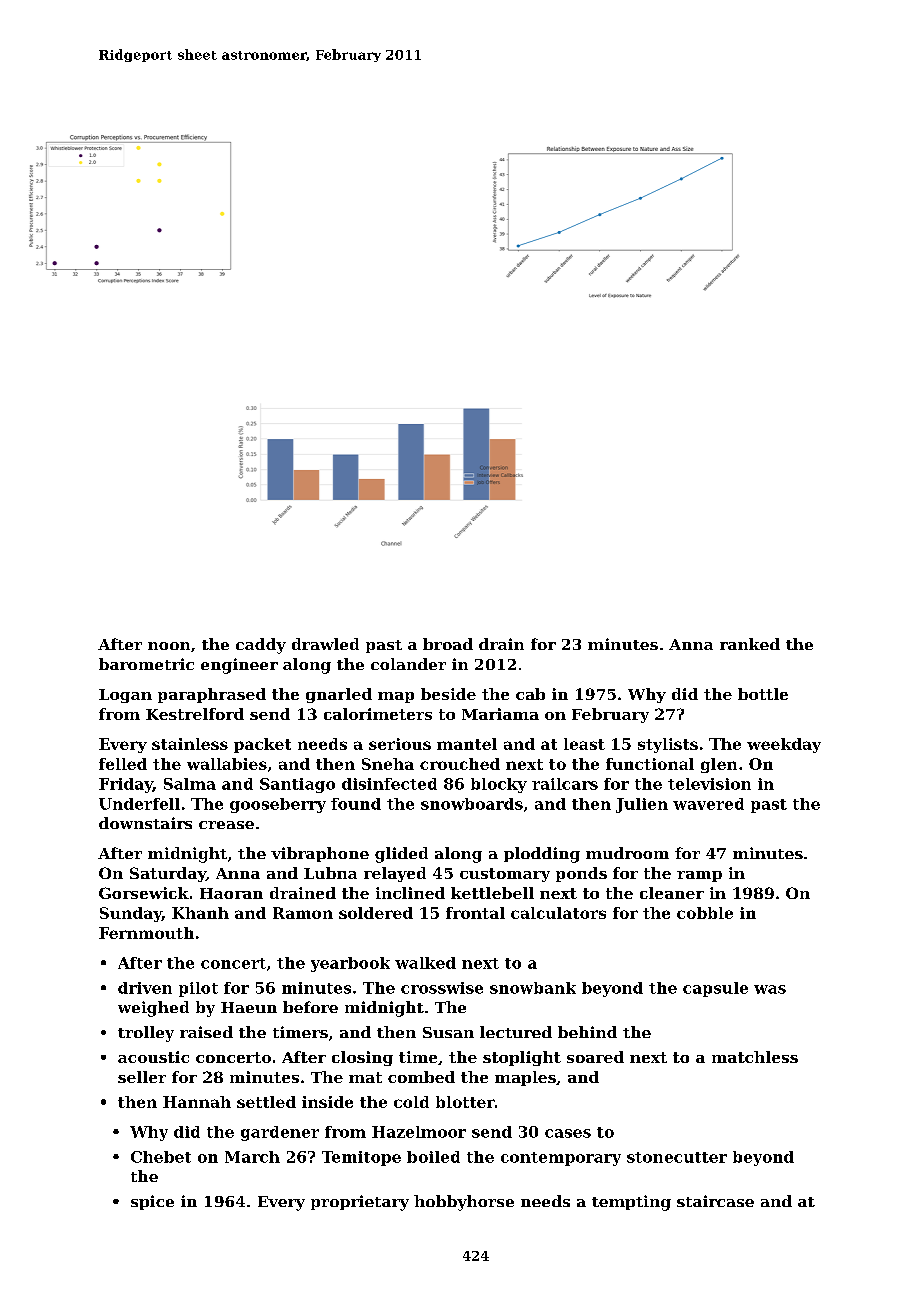 This document has height=1308, width=924. I want to click on spice, so click(152, 1202).
